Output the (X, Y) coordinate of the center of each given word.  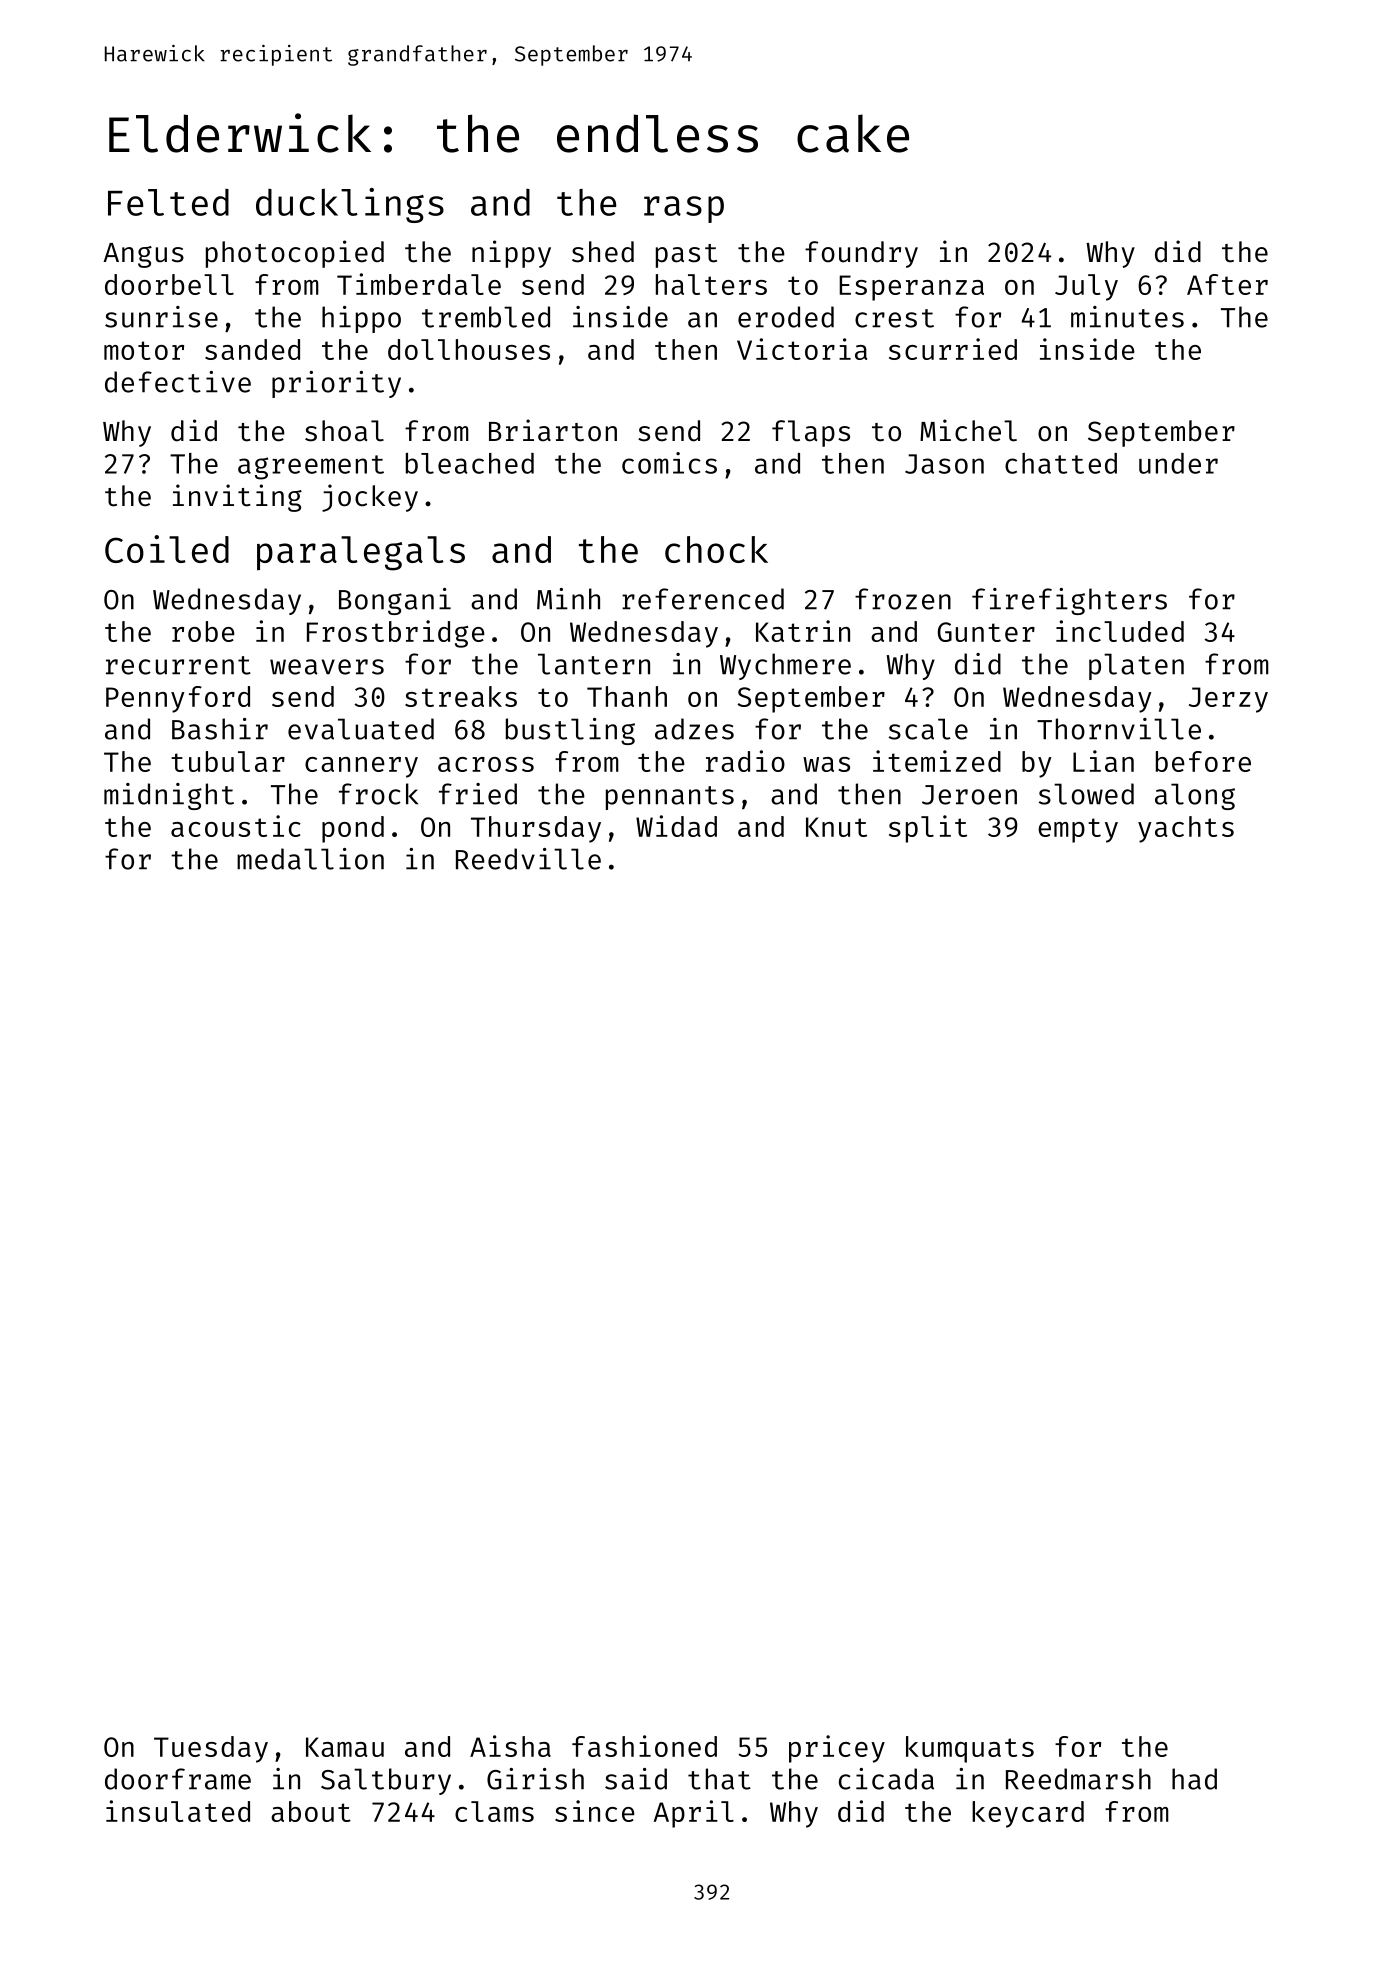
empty (1078, 830)
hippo (361, 319)
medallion (310, 859)
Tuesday (211, 1749)
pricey (837, 1749)
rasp (684, 209)
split (928, 829)
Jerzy (1228, 700)
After (1227, 284)
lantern (594, 664)
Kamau (345, 1747)
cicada (886, 1779)
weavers (327, 667)
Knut (836, 827)
